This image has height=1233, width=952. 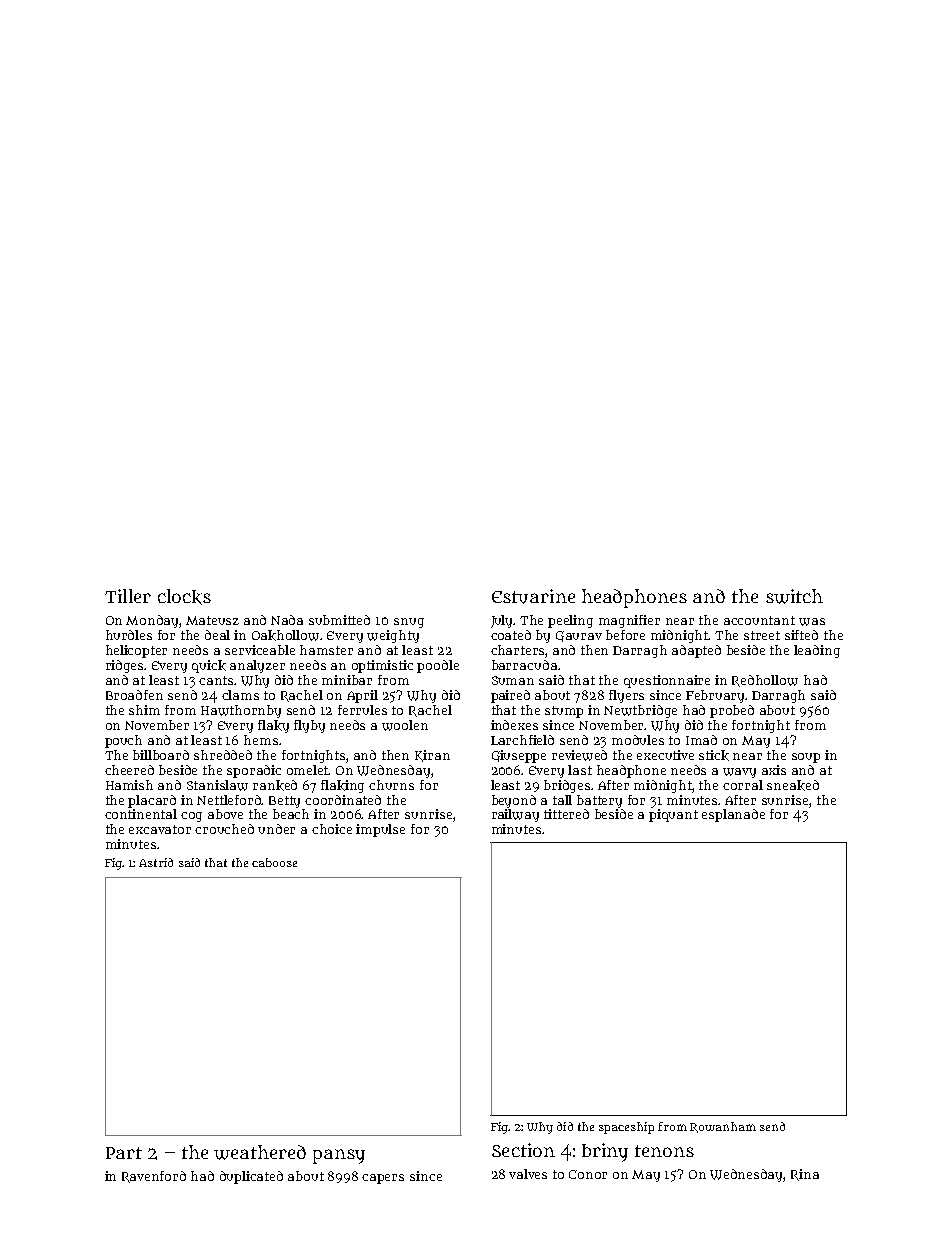 What do you see at coordinates (156, 862) in the image?
I see `Astrid` at bounding box center [156, 862].
